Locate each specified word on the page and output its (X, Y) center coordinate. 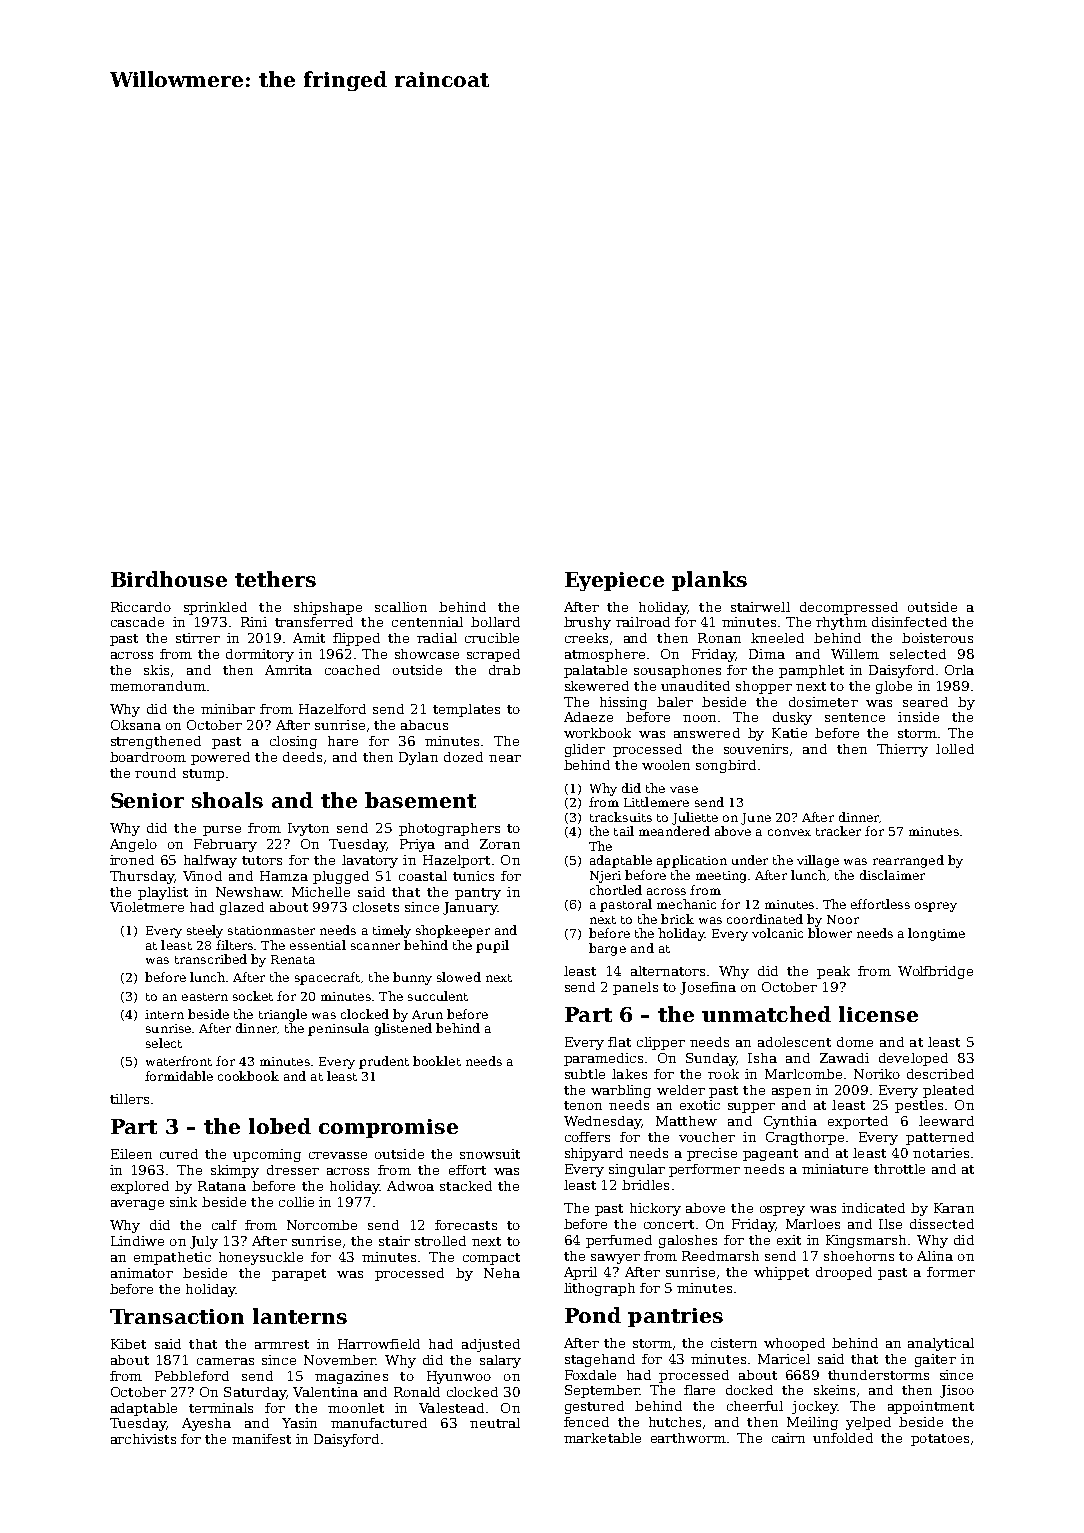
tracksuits (621, 817)
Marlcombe (803, 1074)
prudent (384, 1062)
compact (491, 1259)
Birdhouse (169, 579)
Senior (147, 800)
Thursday (142, 877)
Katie (789, 733)
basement (420, 800)
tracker (838, 831)
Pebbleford (192, 1376)
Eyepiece (614, 581)
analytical (941, 1344)
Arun (427, 1014)
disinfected (909, 622)
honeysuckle (261, 1258)
